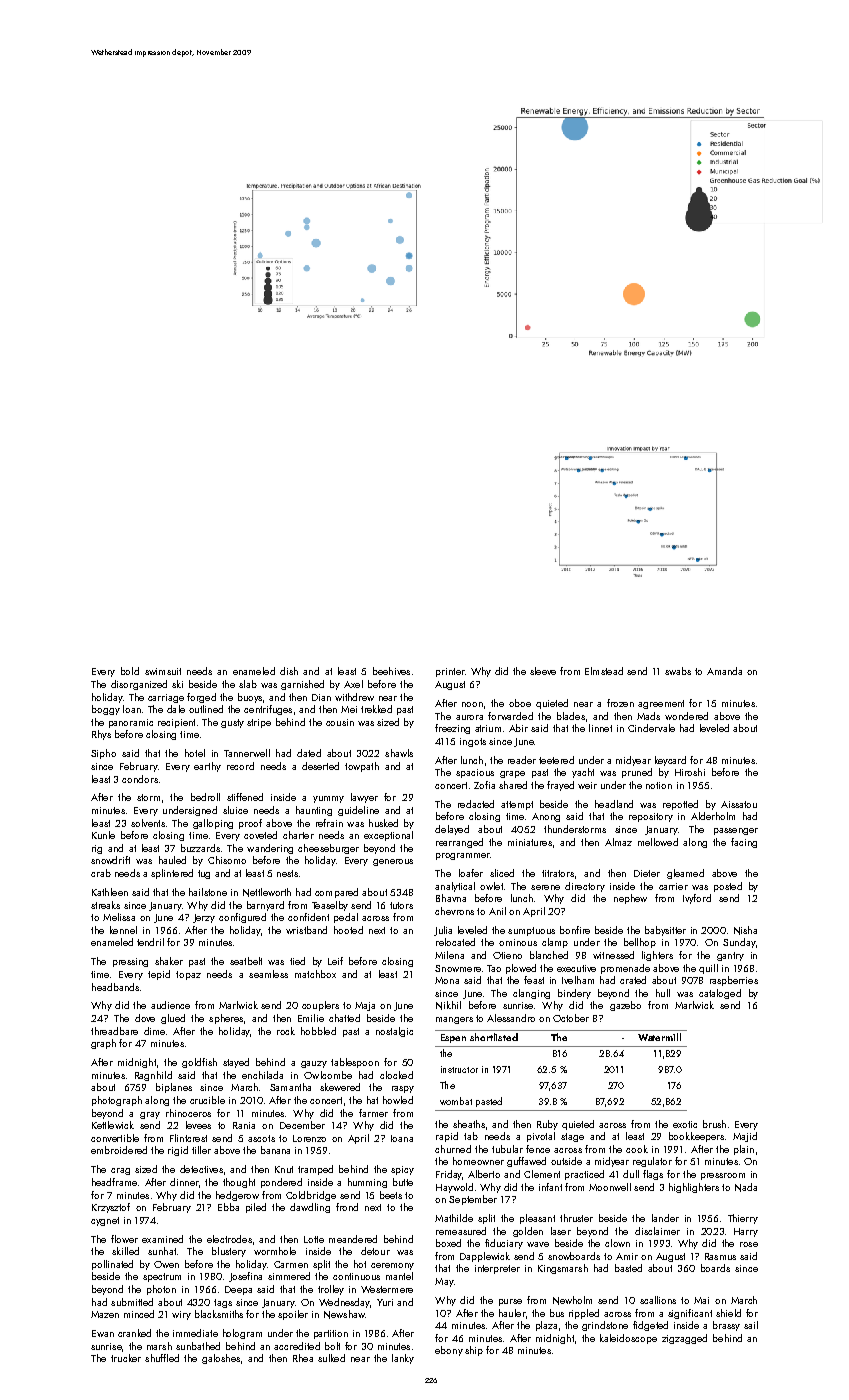  I want to click on printer, so click(450, 672).
